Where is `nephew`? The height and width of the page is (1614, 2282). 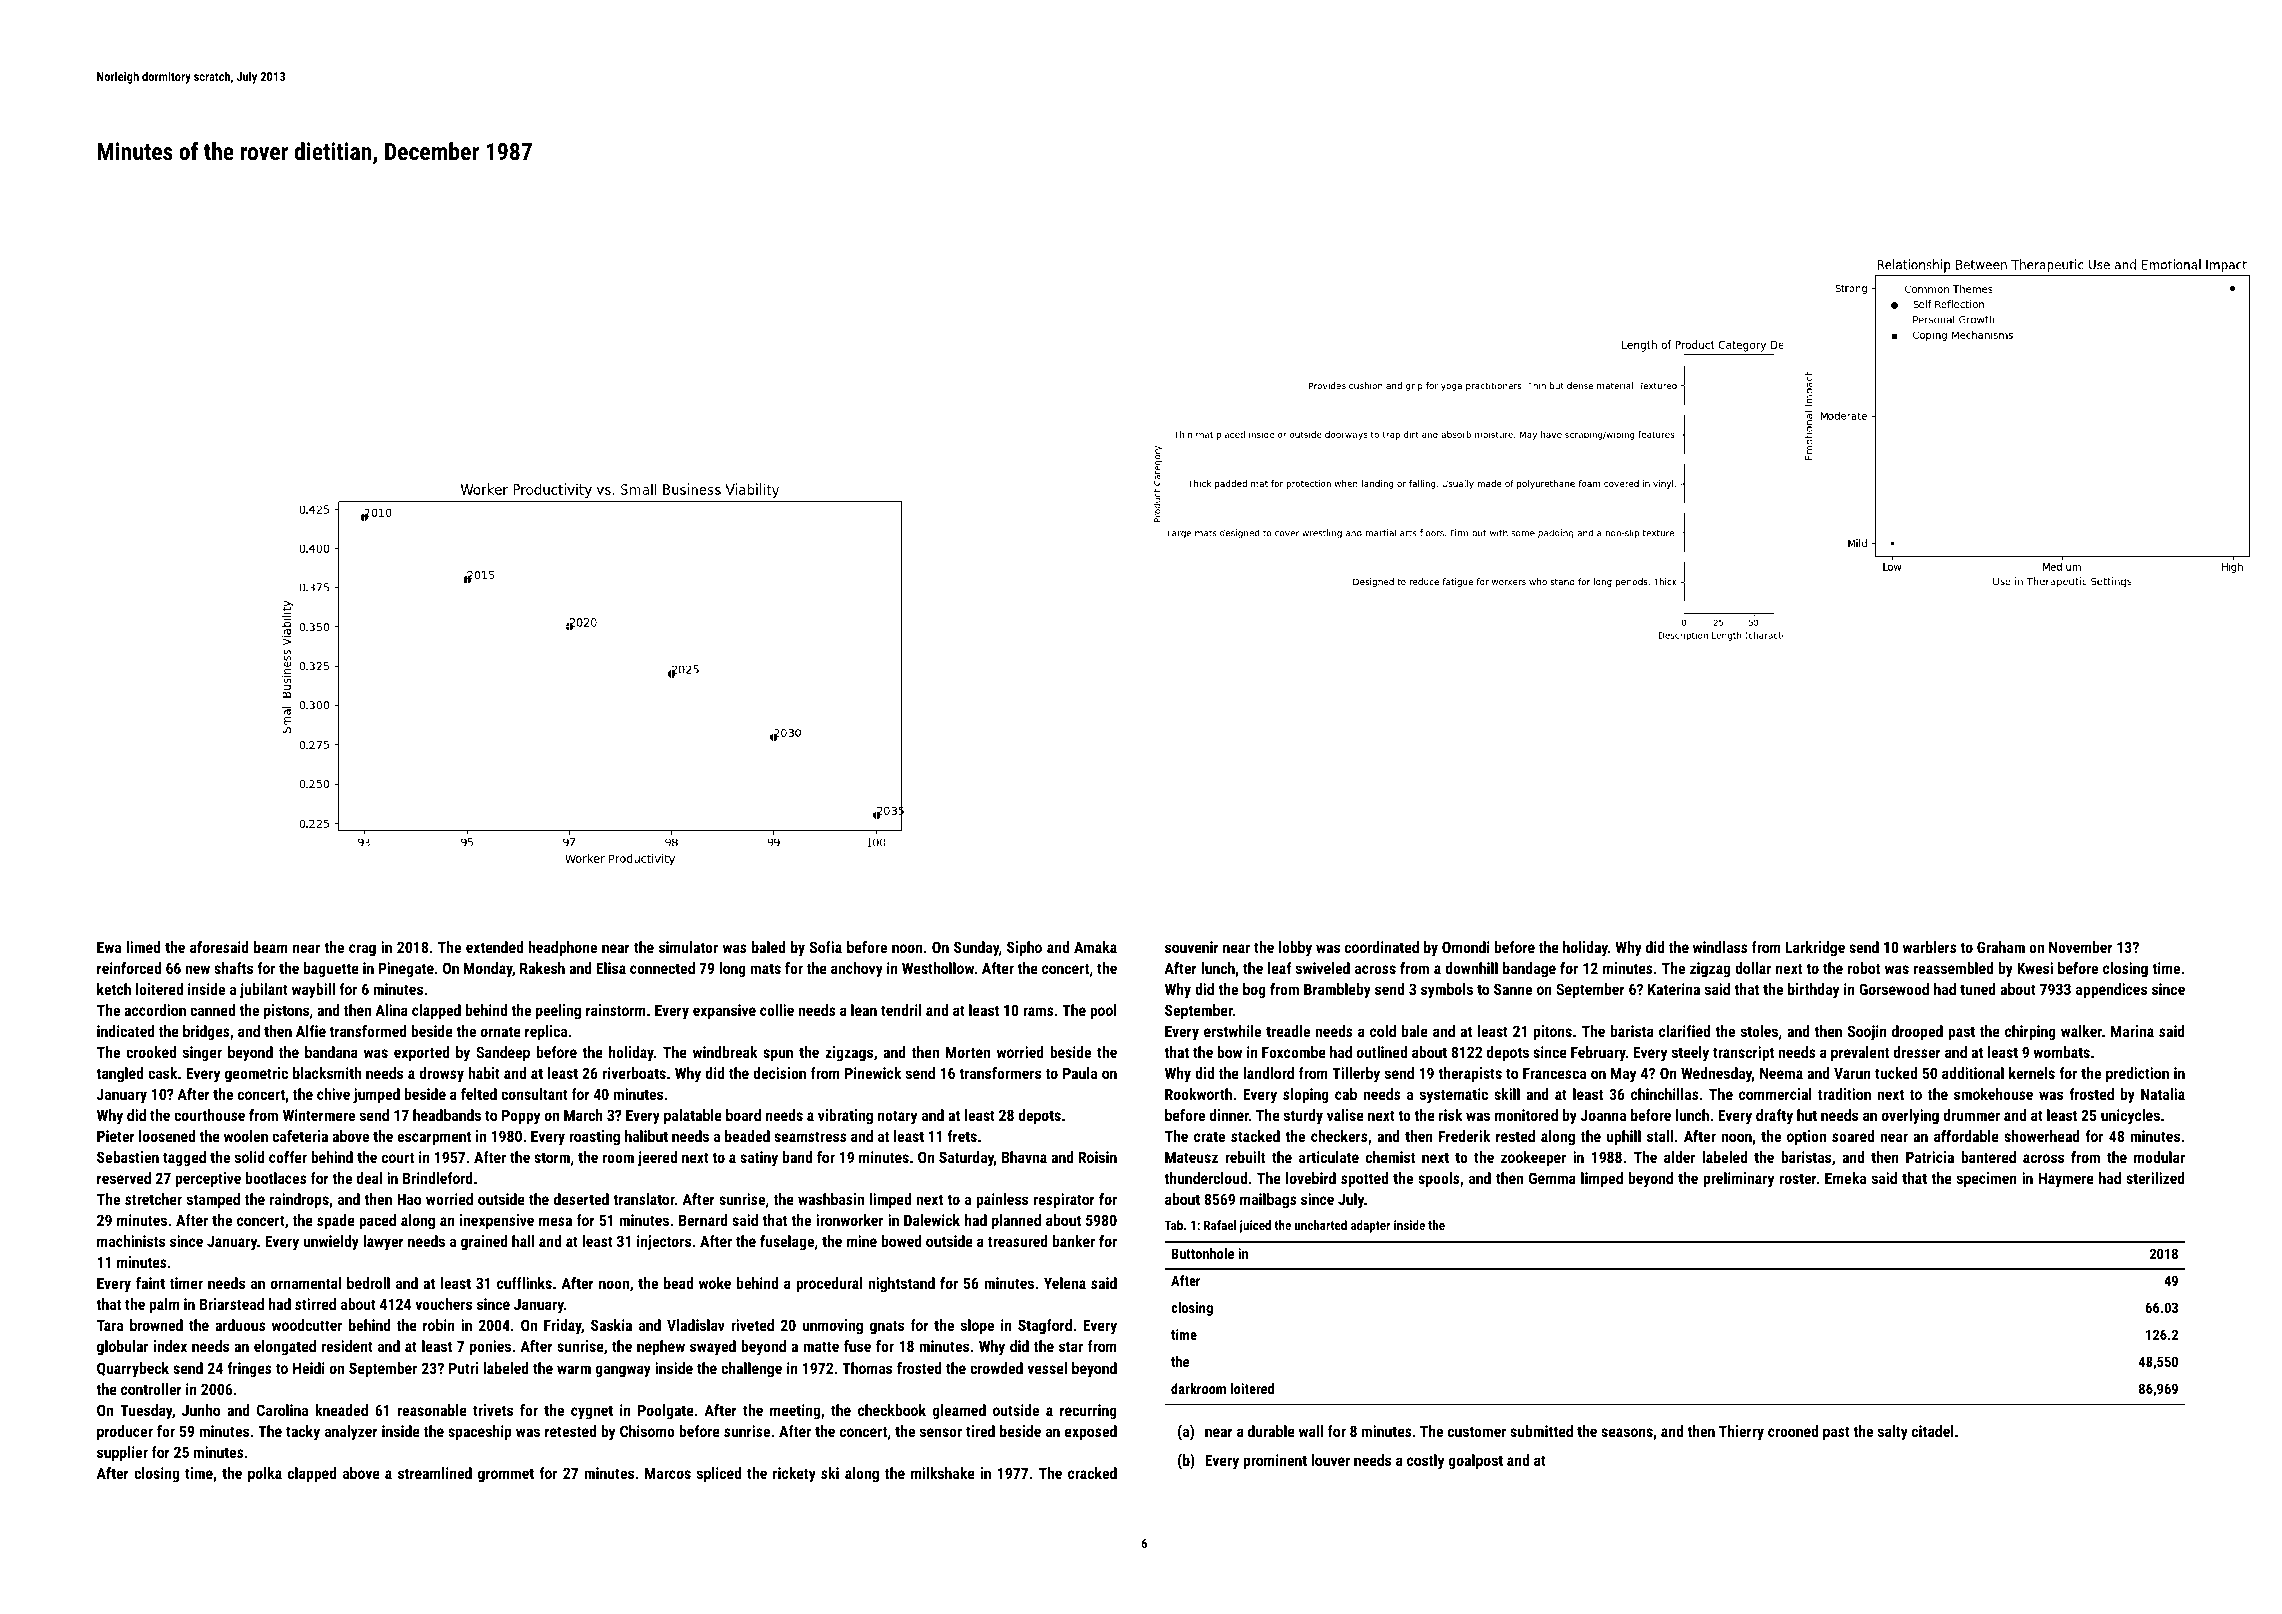 nephew is located at coordinates (661, 1347).
